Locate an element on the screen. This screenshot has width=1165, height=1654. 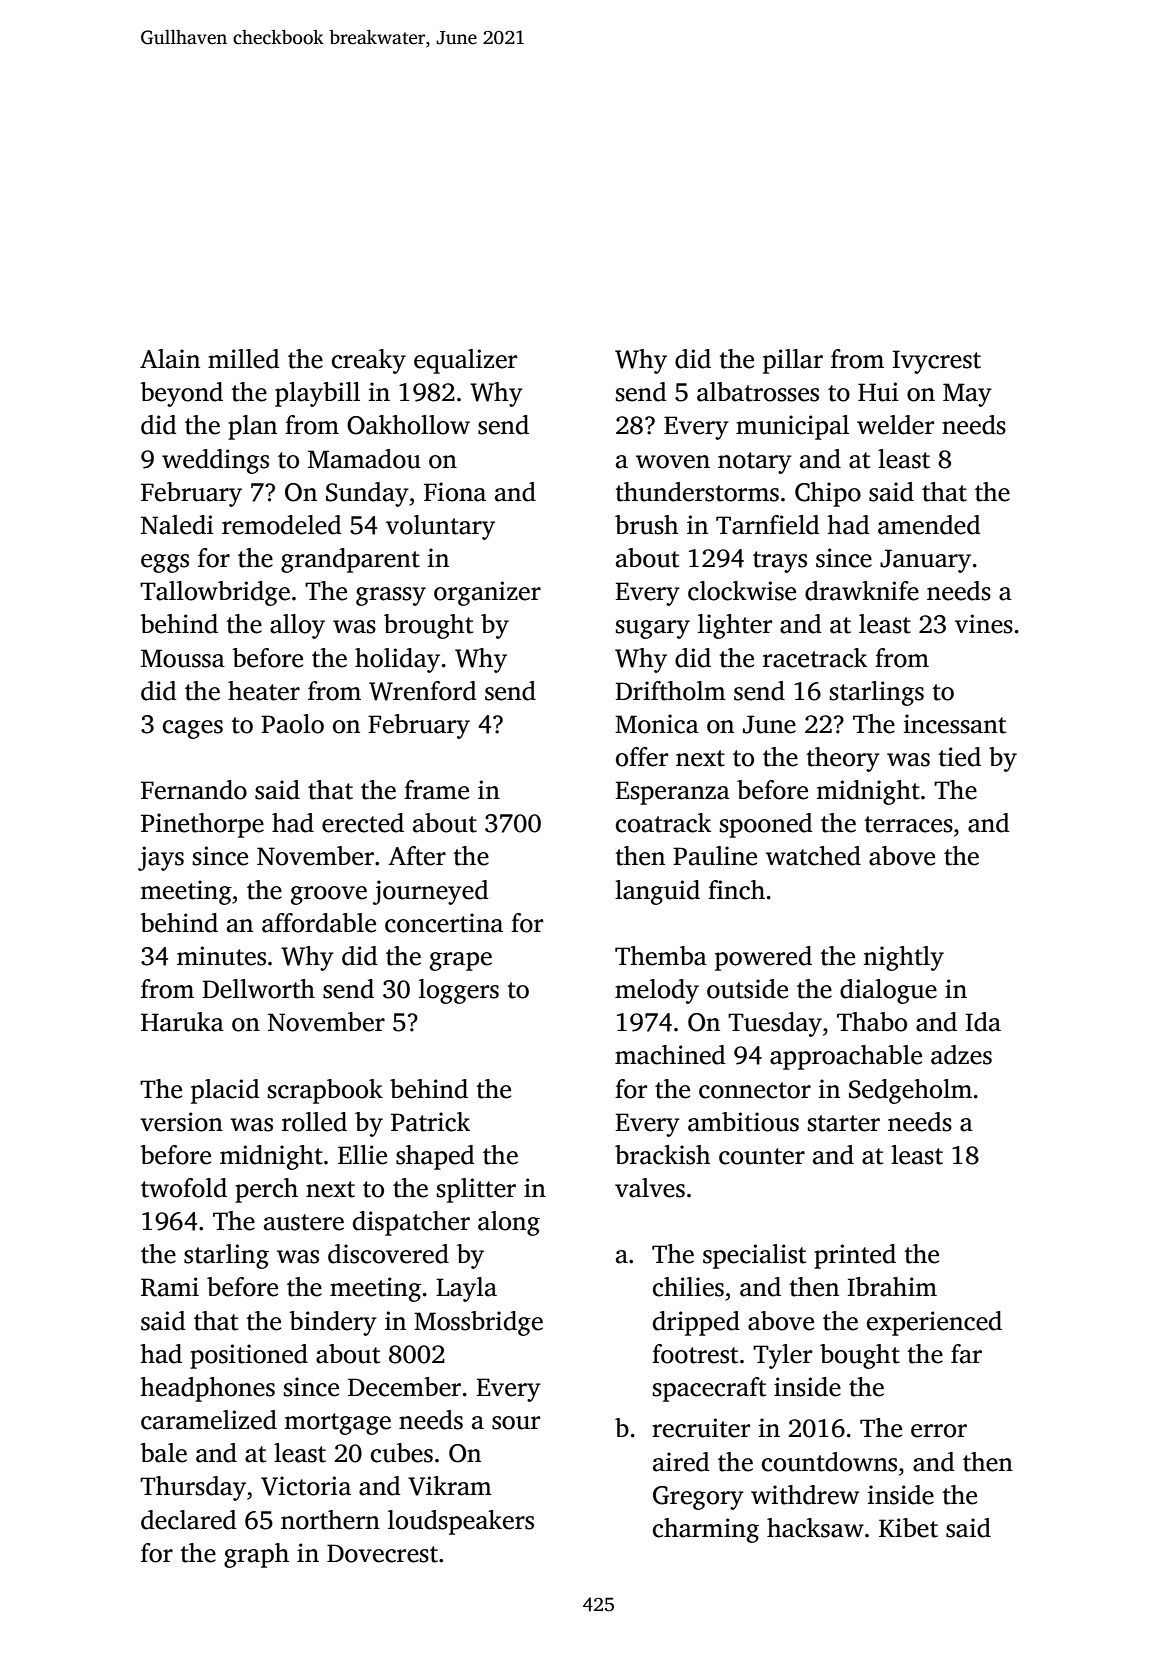
incessant is located at coordinates (955, 724).
